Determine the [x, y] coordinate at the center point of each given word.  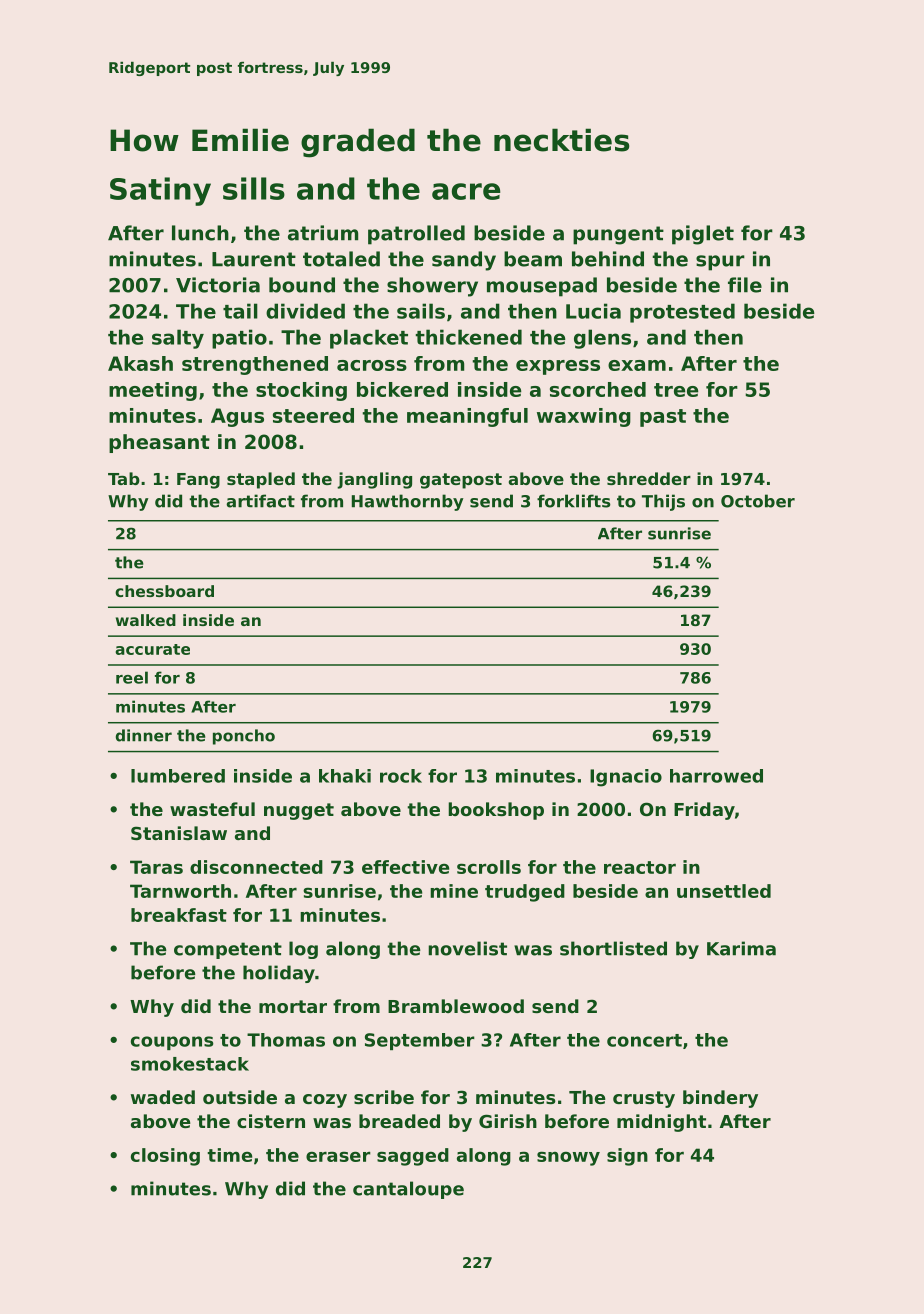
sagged [413, 1157]
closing [165, 1157]
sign [627, 1157]
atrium [323, 233]
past [663, 418]
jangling [374, 480]
